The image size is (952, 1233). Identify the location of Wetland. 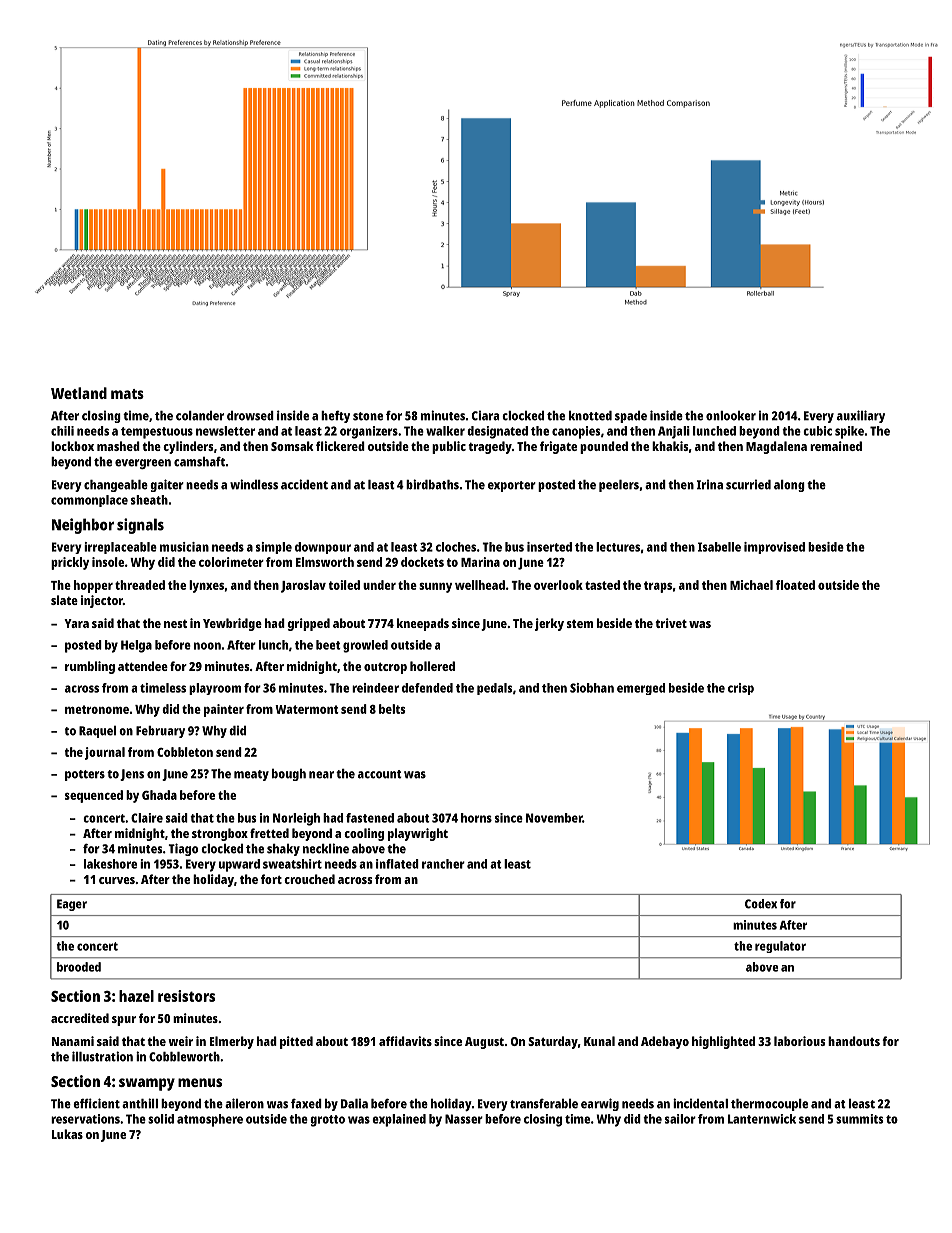
(79, 393).
